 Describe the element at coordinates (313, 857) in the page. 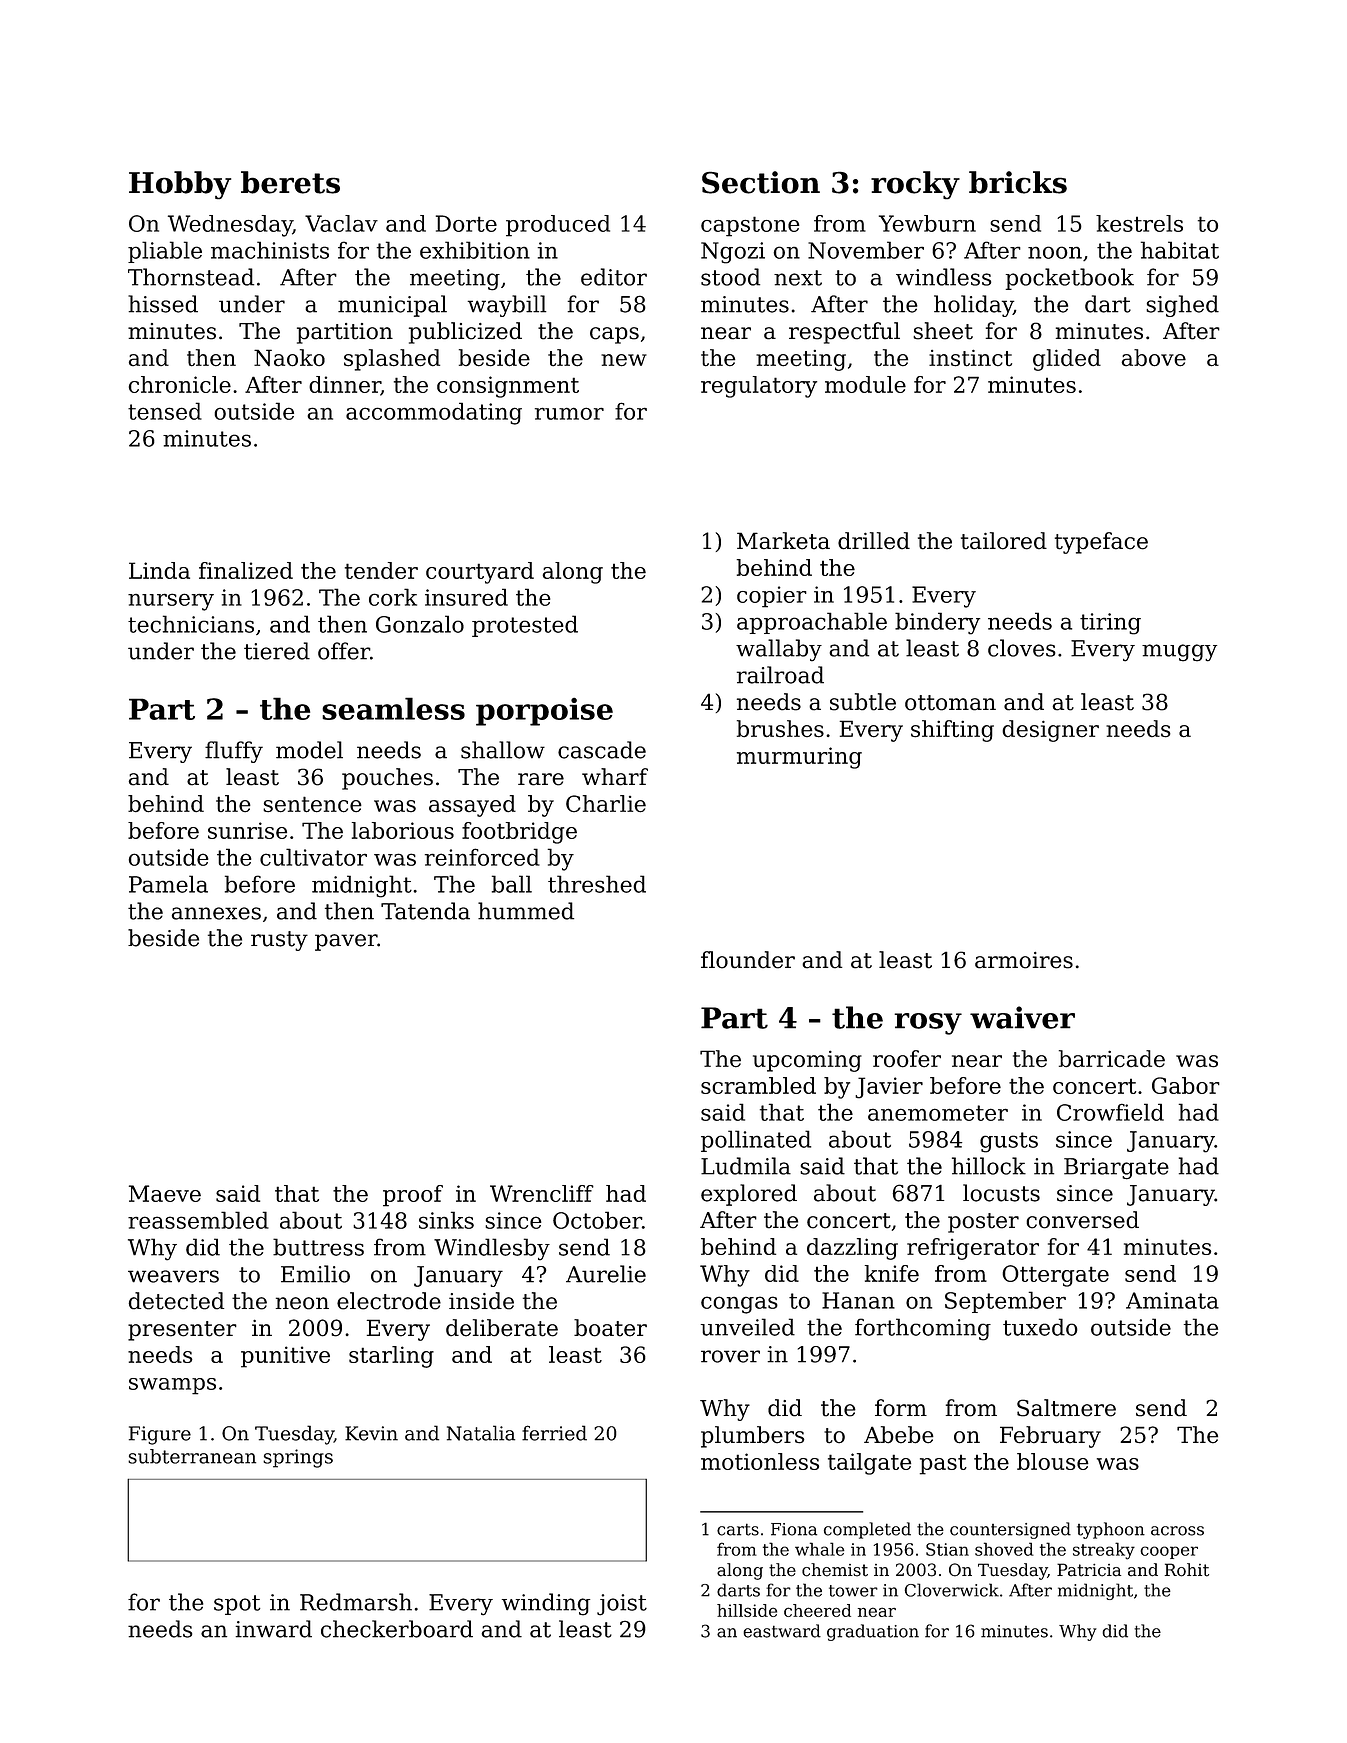

I see `cultivator` at that location.
